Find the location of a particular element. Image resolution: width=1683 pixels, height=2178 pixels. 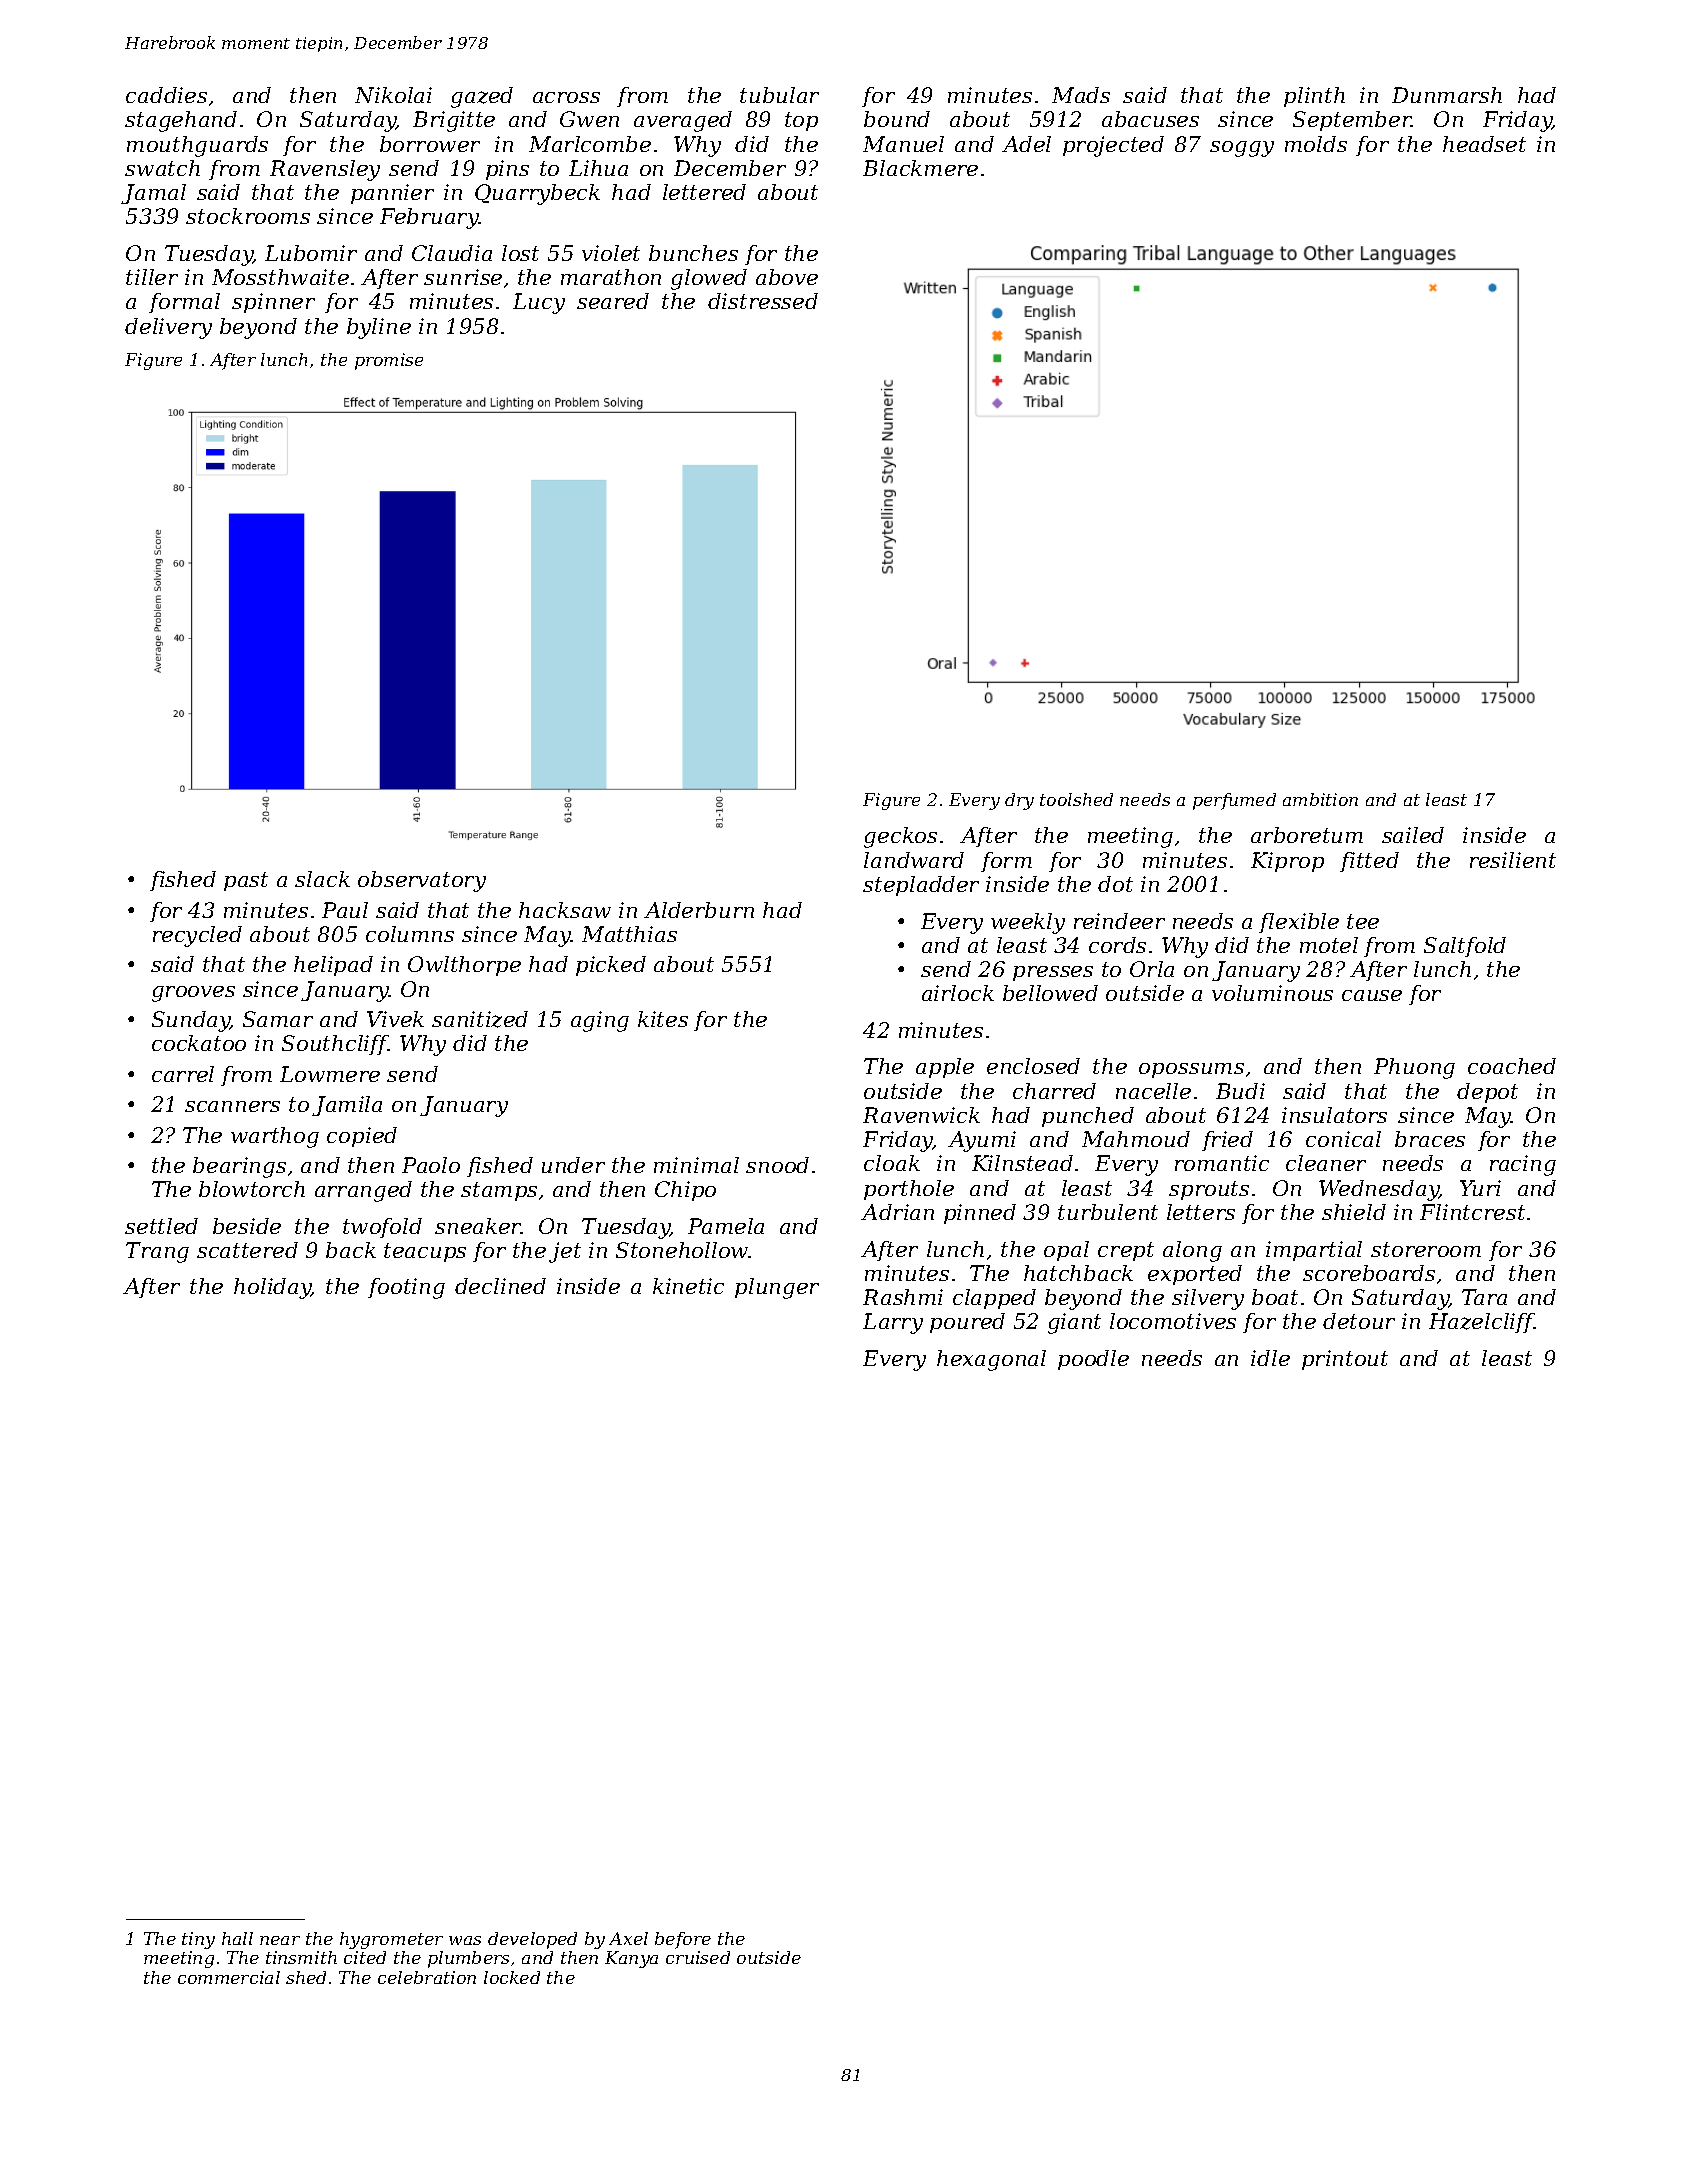

footing is located at coordinates (406, 1288).
